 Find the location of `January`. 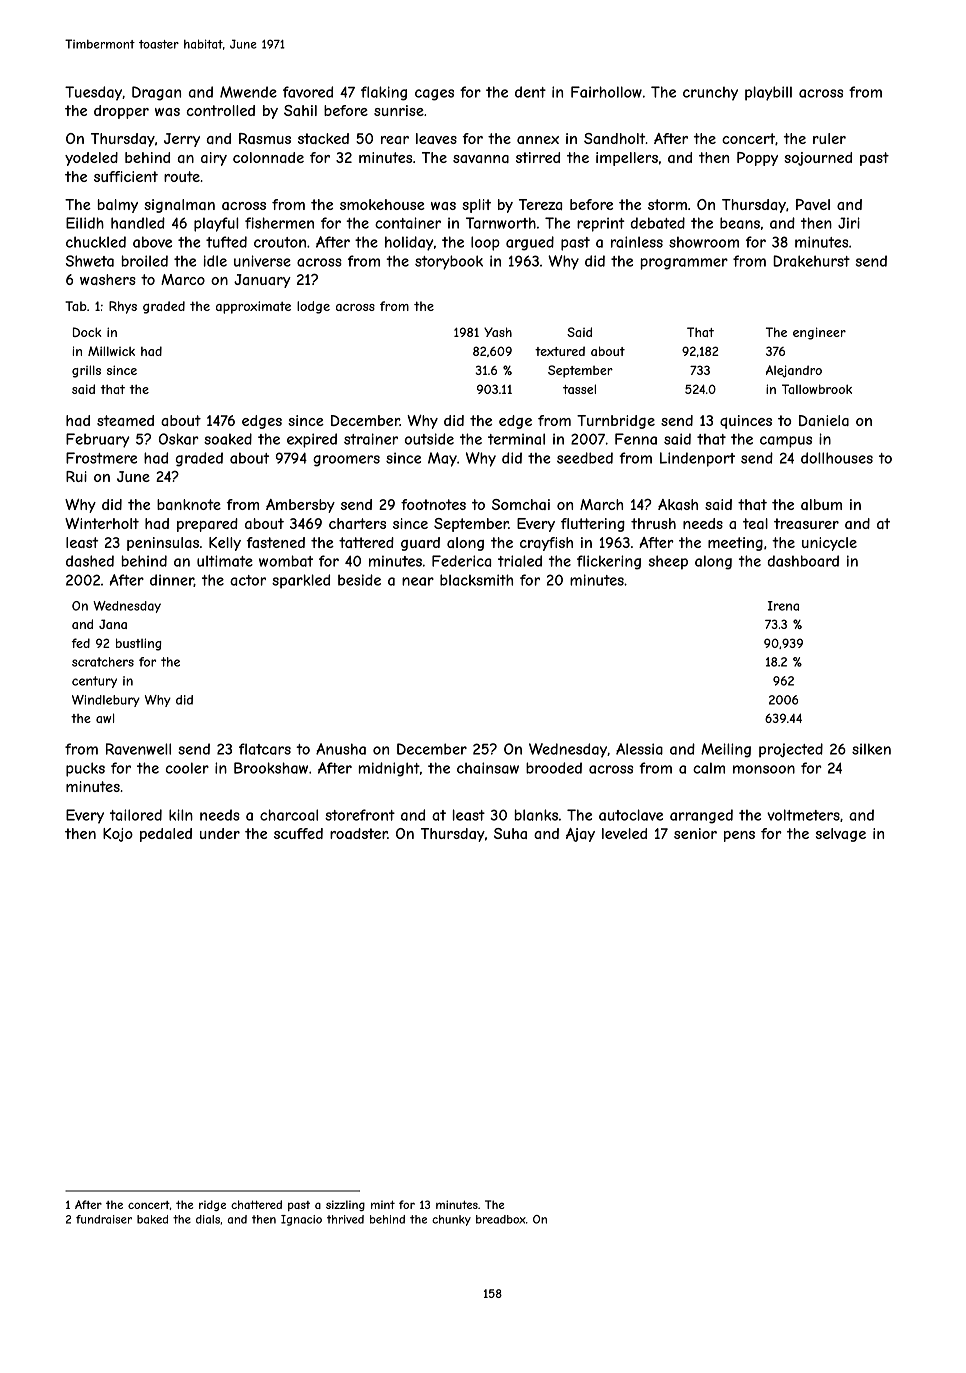

January is located at coordinates (262, 281).
